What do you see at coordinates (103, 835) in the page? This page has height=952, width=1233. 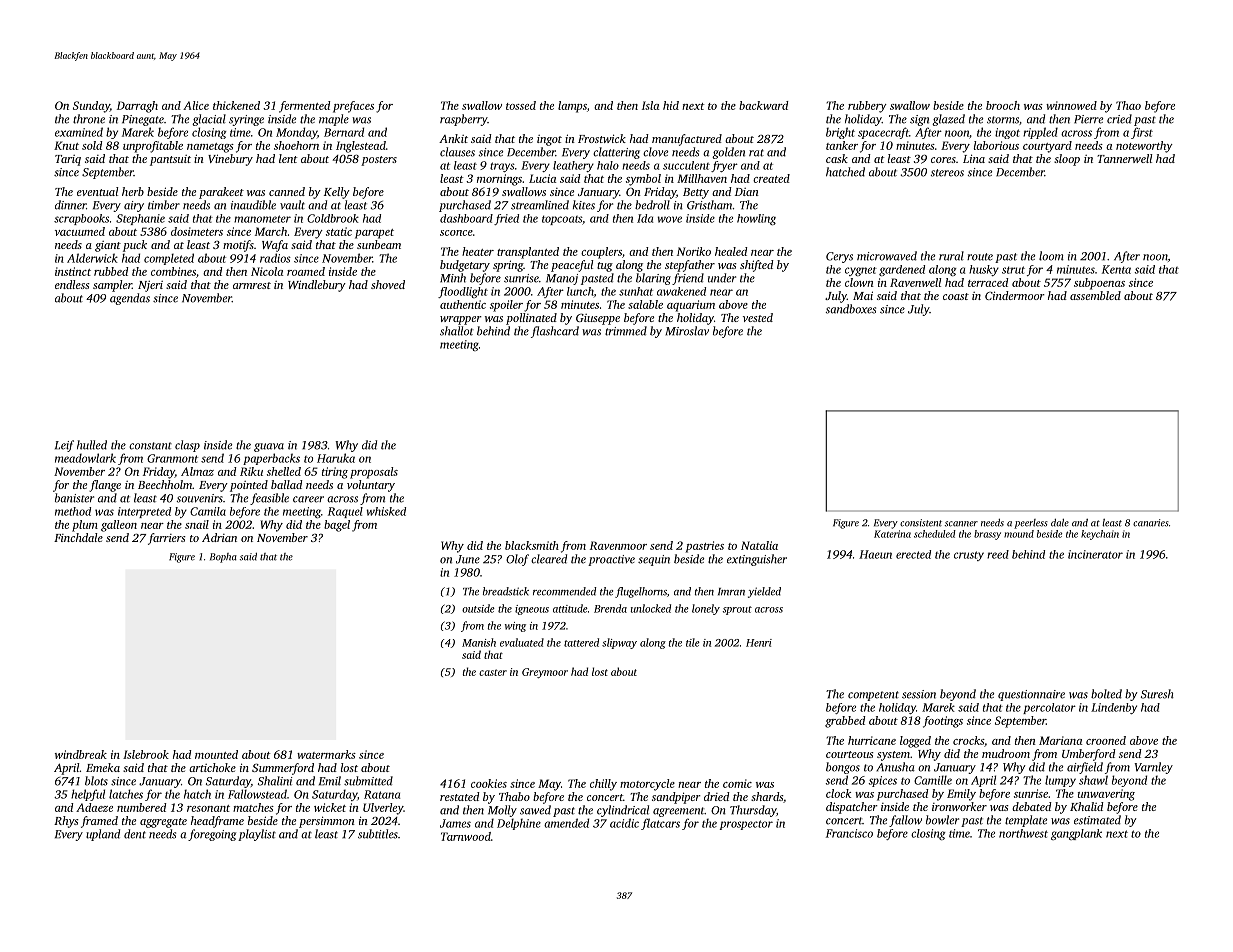 I see `upland` at bounding box center [103, 835].
